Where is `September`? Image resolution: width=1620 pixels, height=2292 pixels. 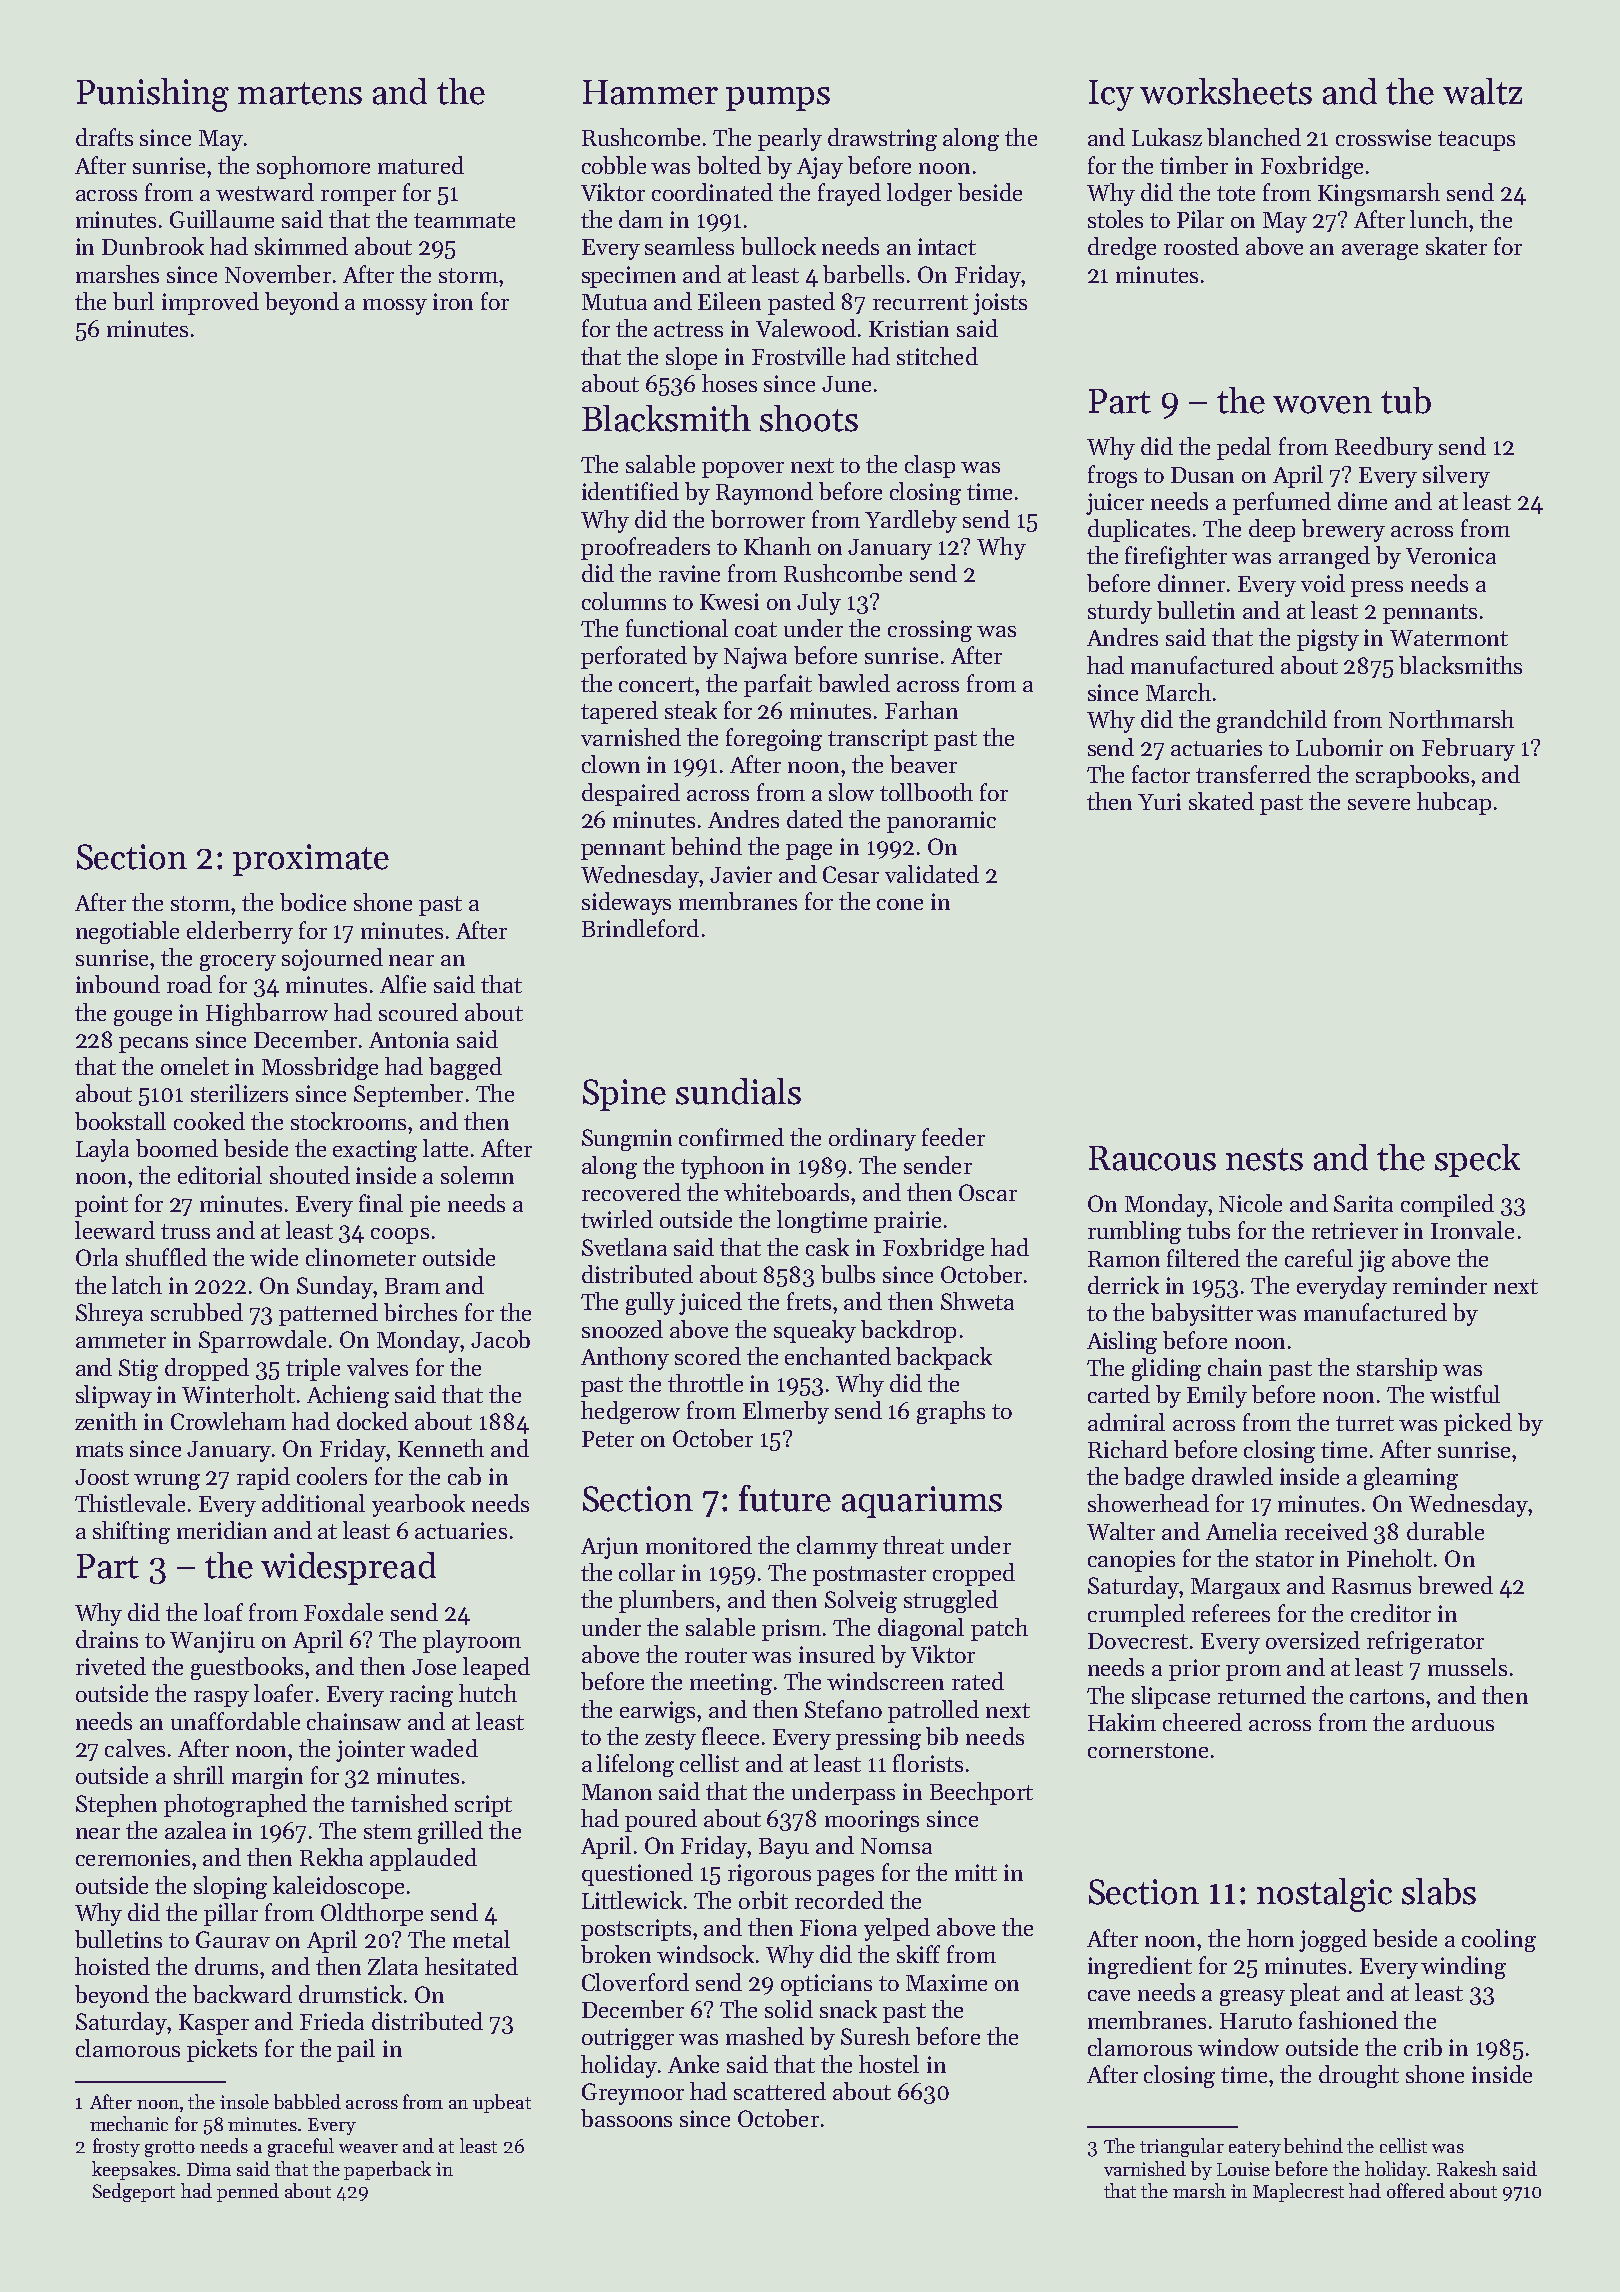 September is located at coordinates (408, 1095).
